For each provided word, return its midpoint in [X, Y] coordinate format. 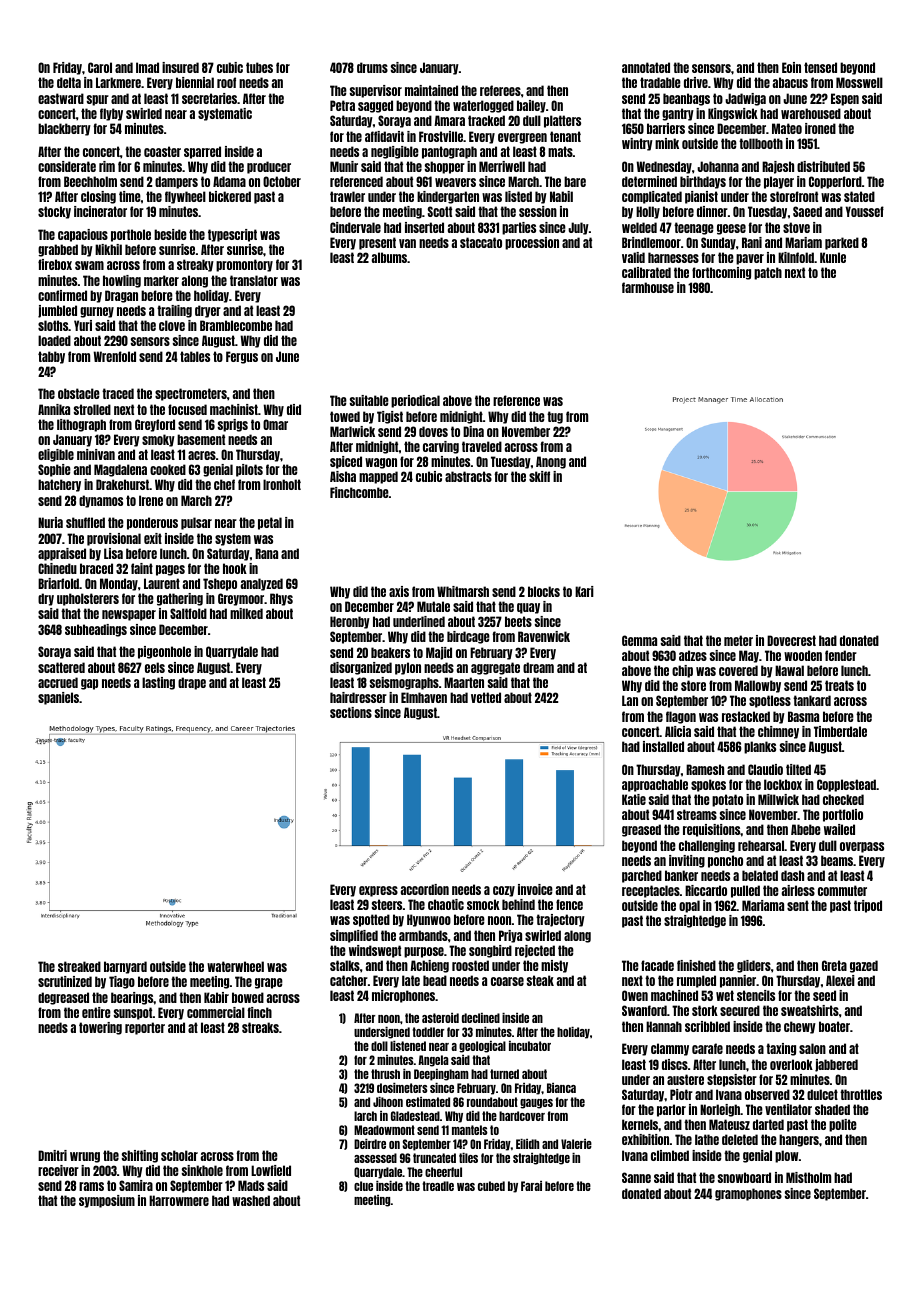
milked [246, 613]
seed [824, 995]
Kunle [833, 257]
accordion [425, 889]
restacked [746, 716]
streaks [260, 1027]
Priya [510, 936]
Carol [100, 67]
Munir [344, 166]
